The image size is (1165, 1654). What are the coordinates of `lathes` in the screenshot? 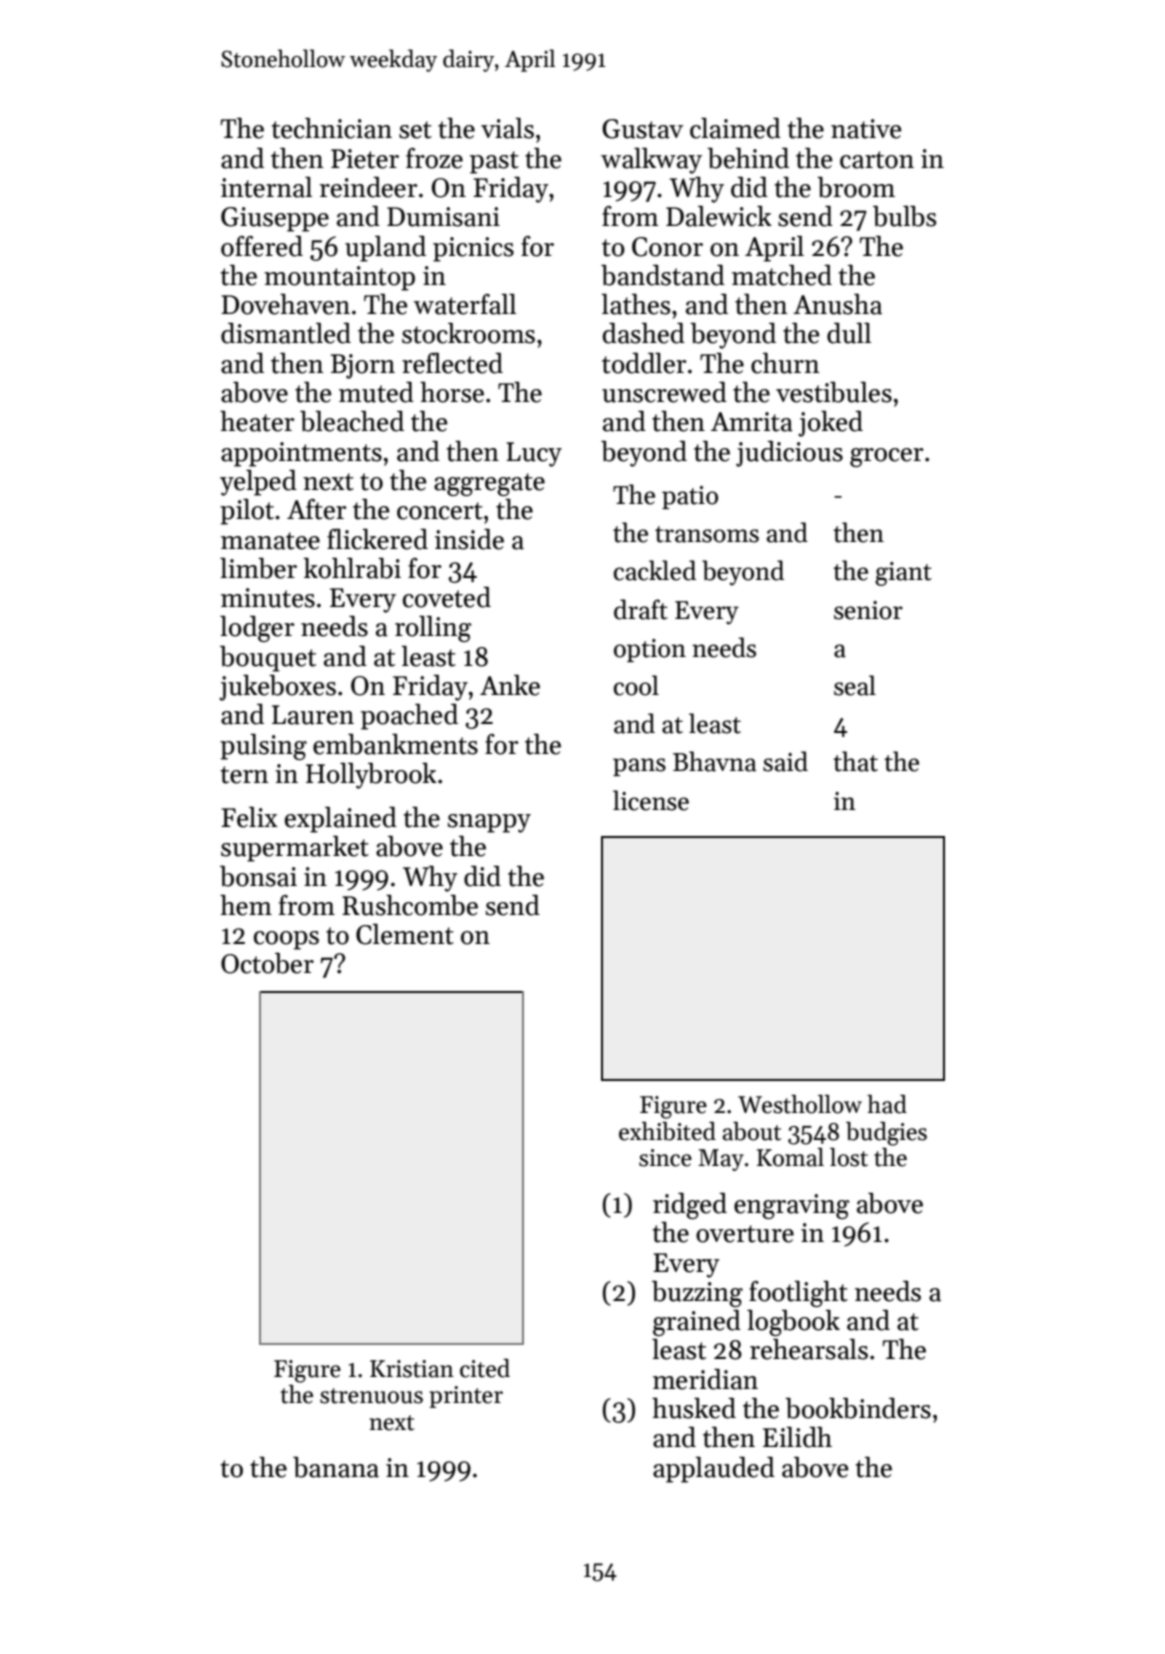 It's located at (635, 304).
